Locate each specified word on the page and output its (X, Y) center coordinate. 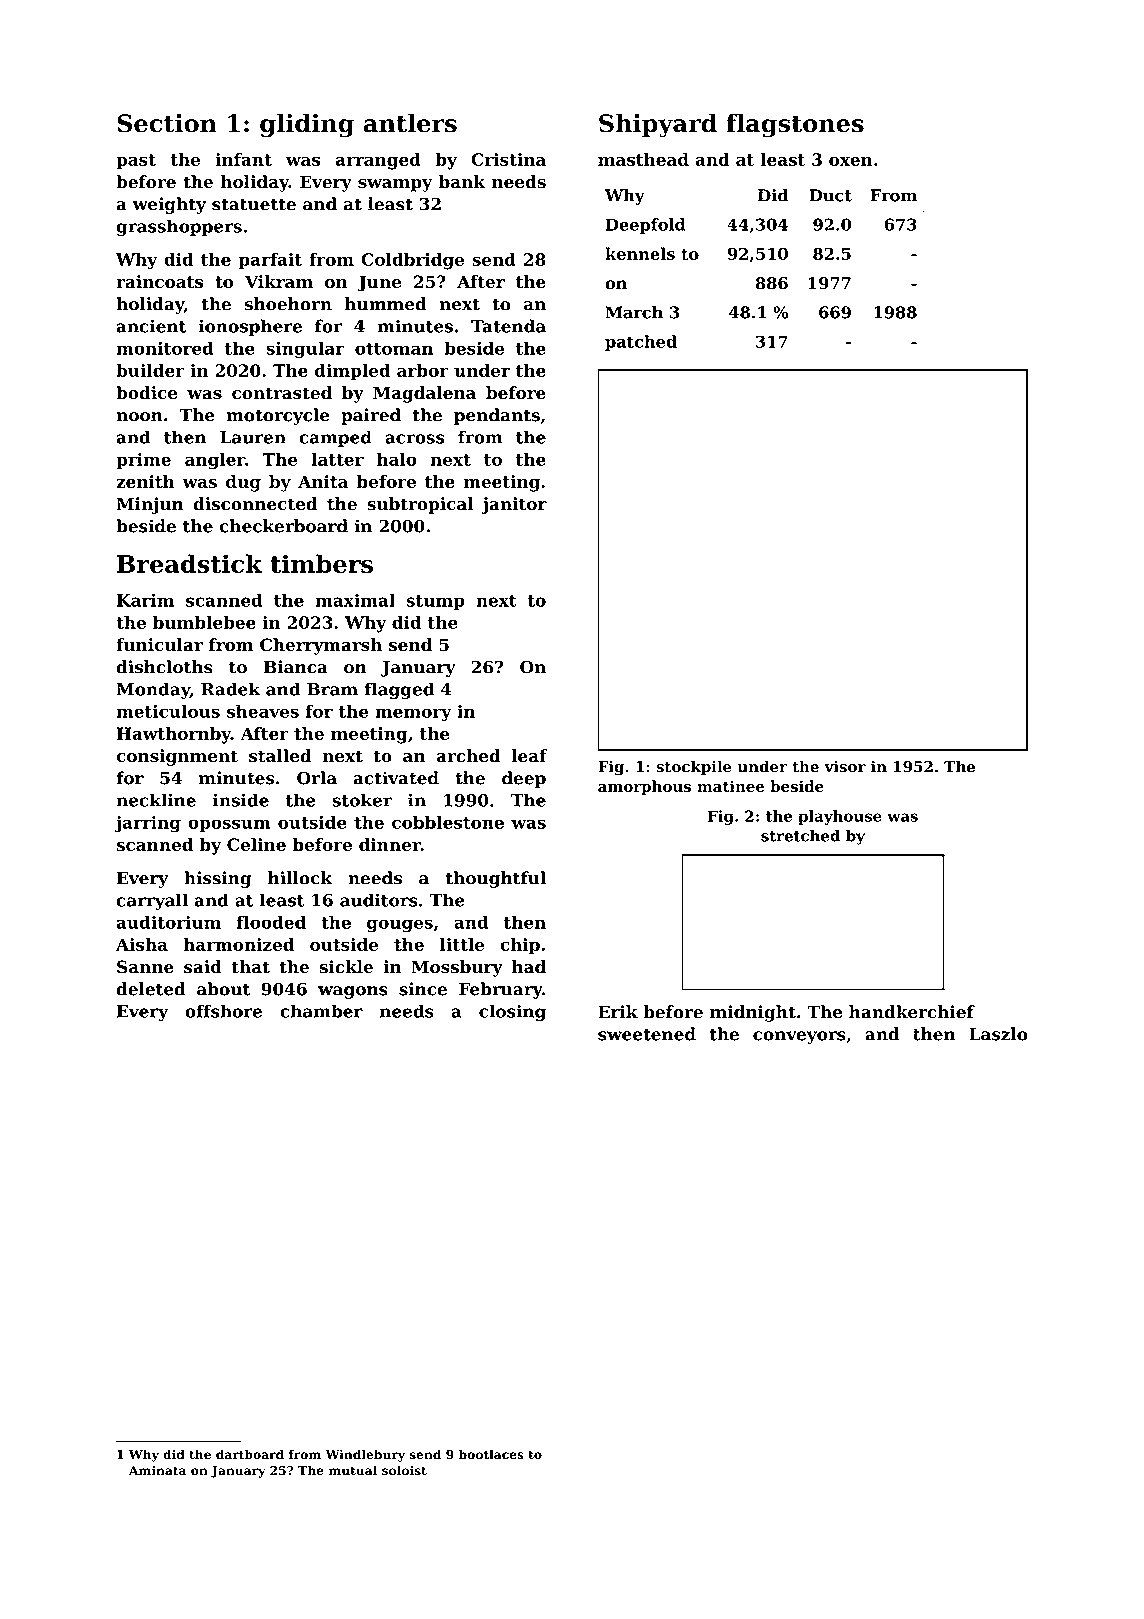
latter (337, 459)
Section (167, 123)
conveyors (799, 1037)
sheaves (263, 711)
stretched (800, 836)
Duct (830, 195)
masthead (643, 159)
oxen (851, 161)
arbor (423, 370)
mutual (353, 1470)
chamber (321, 1011)
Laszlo (998, 1034)
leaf (529, 756)
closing (512, 1013)
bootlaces (491, 1454)
